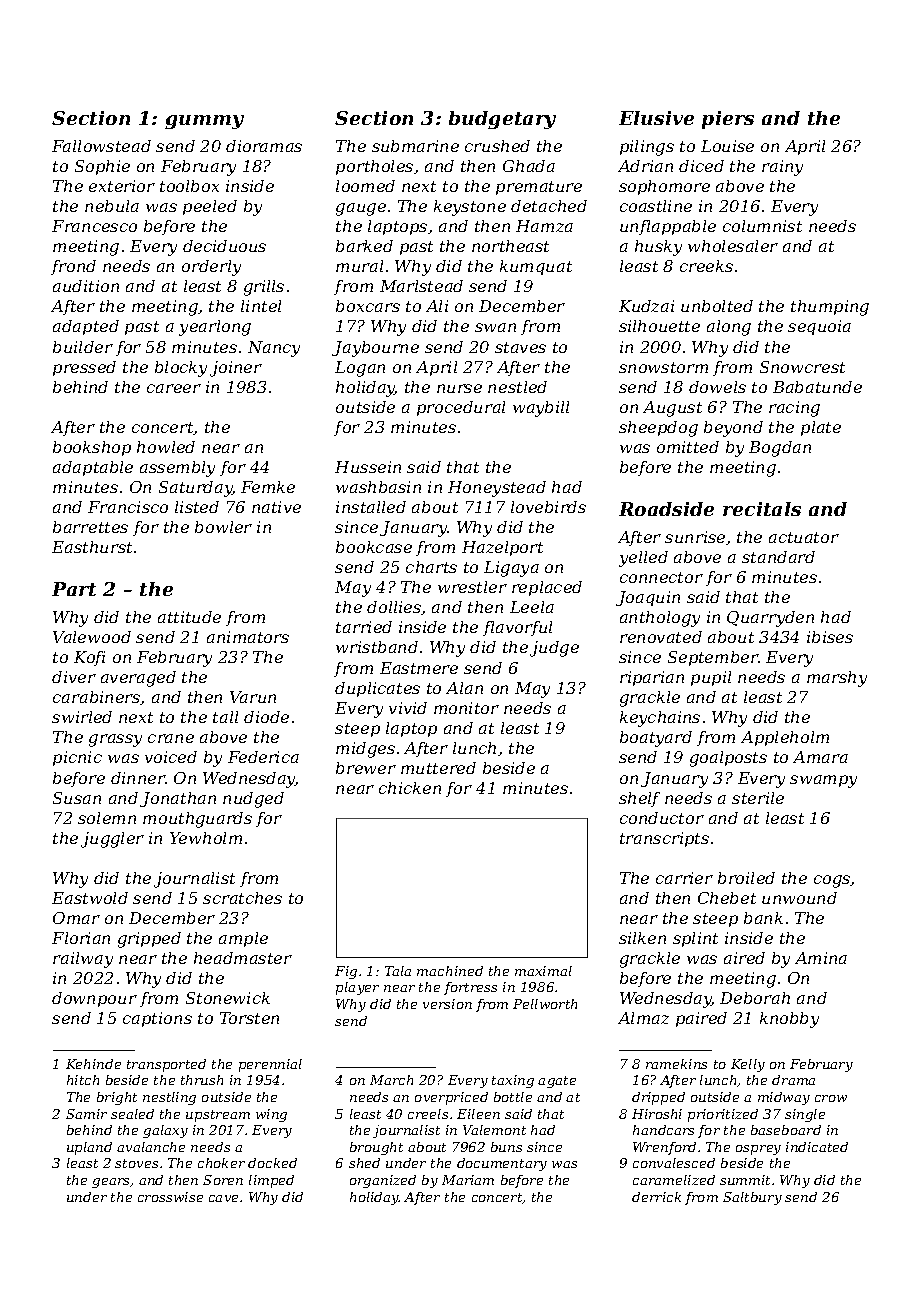 This screenshot has height=1308, width=924. I want to click on organized, so click(383, 1181).
